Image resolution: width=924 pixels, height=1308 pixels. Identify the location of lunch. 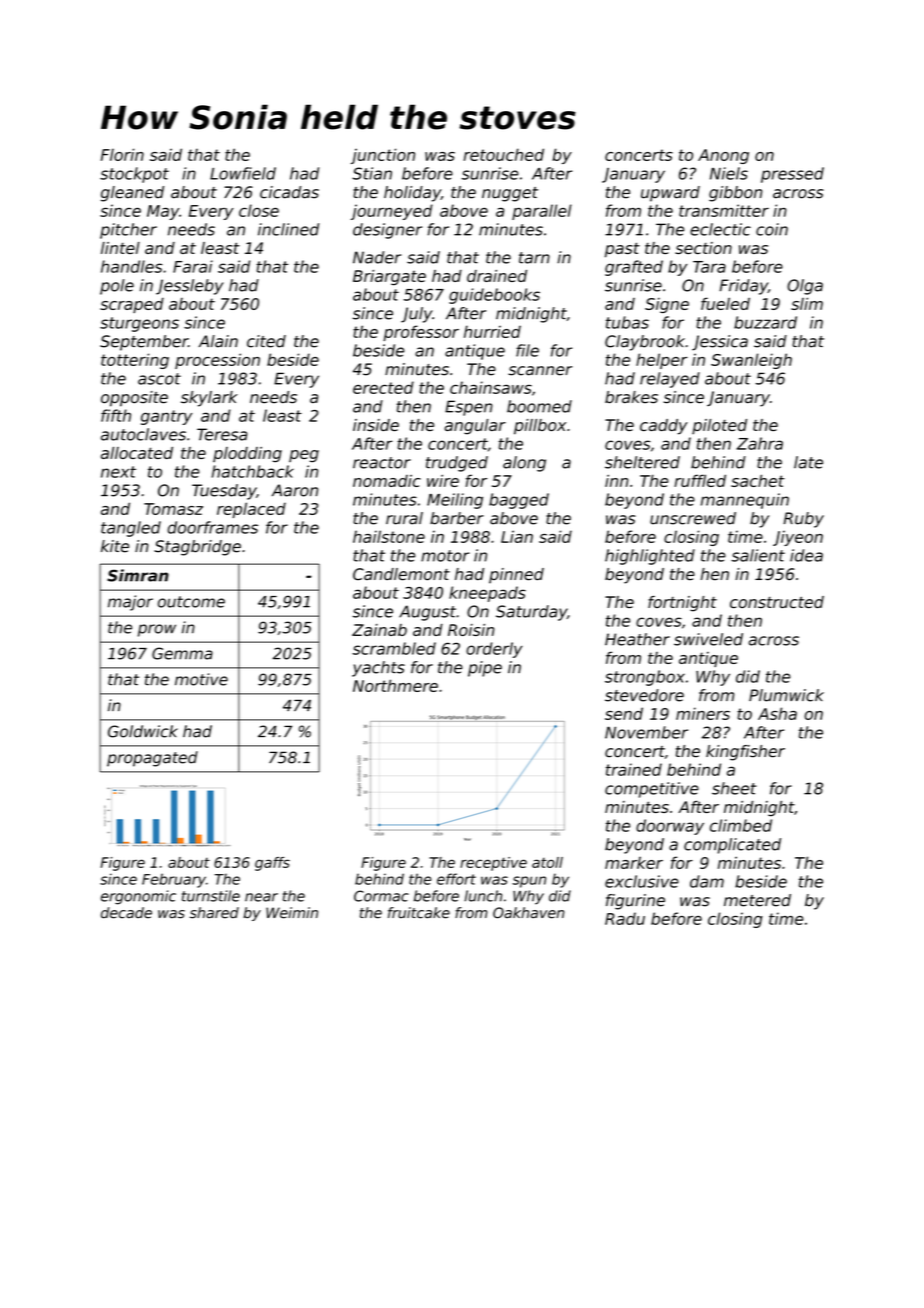
(483, 896).
